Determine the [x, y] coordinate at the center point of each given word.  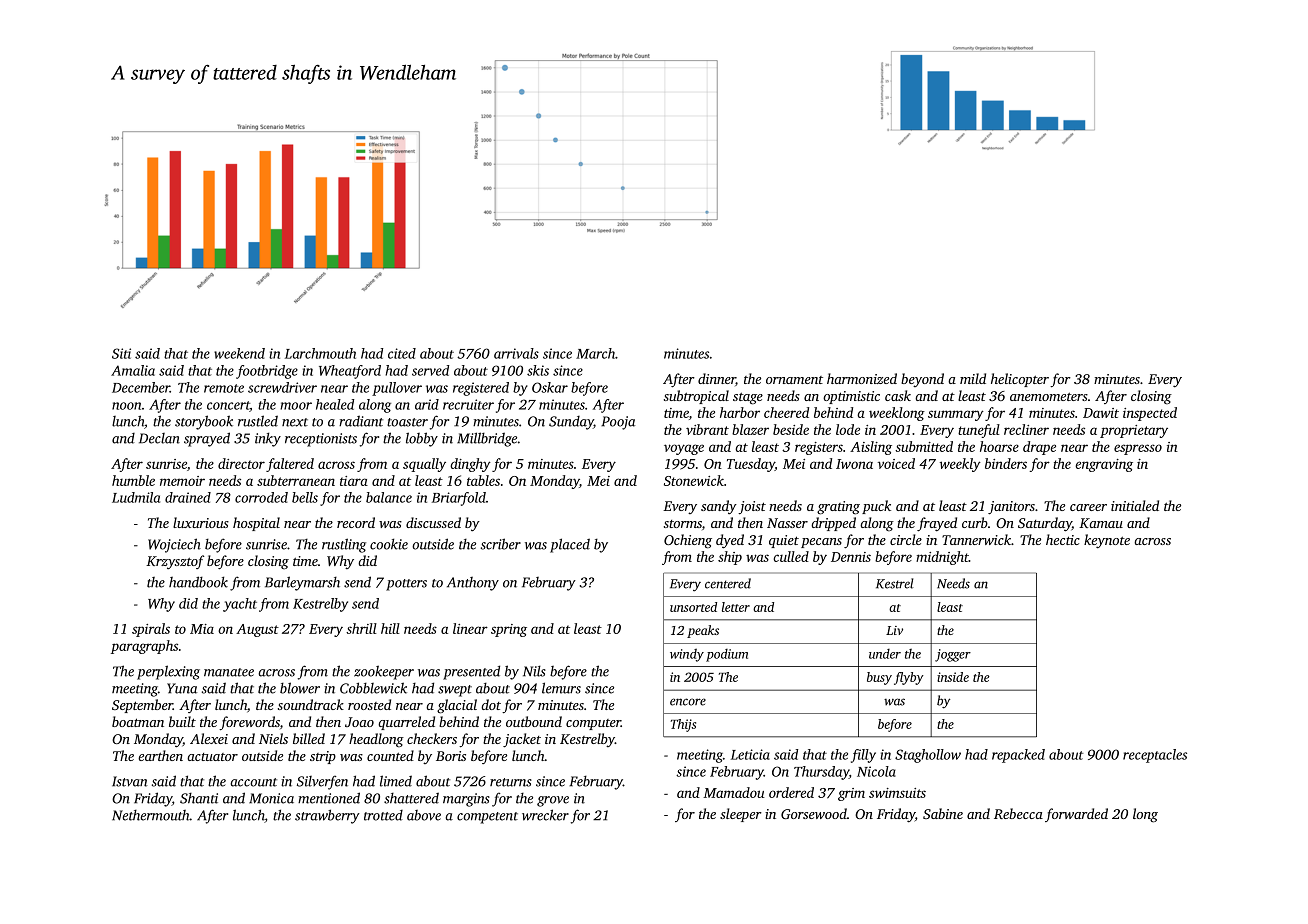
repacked [1018, 756]
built [182, 721]
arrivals [516, 353]
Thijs [683, 725]
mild [973, 378]
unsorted [693, 607]
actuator [212, 757]
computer [593, 724]
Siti [121, 353]
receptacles [1155, 756]
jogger [953, 655]
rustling [344, 545]
